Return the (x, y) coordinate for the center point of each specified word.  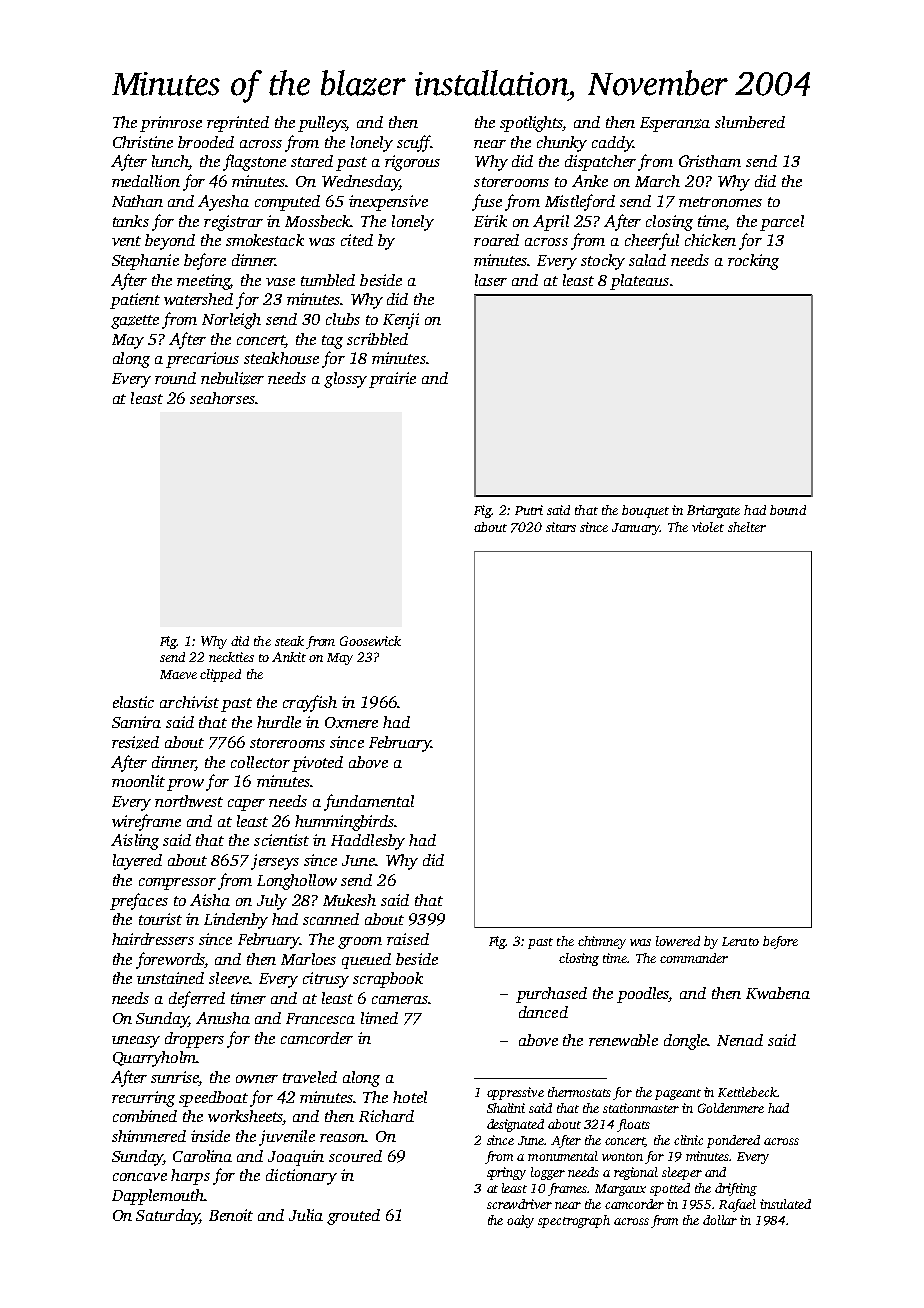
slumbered (750, 122)
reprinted (238, 124)
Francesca (320, 1018)
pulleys (322, 124)
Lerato (740, 941)
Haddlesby (368, 842)
